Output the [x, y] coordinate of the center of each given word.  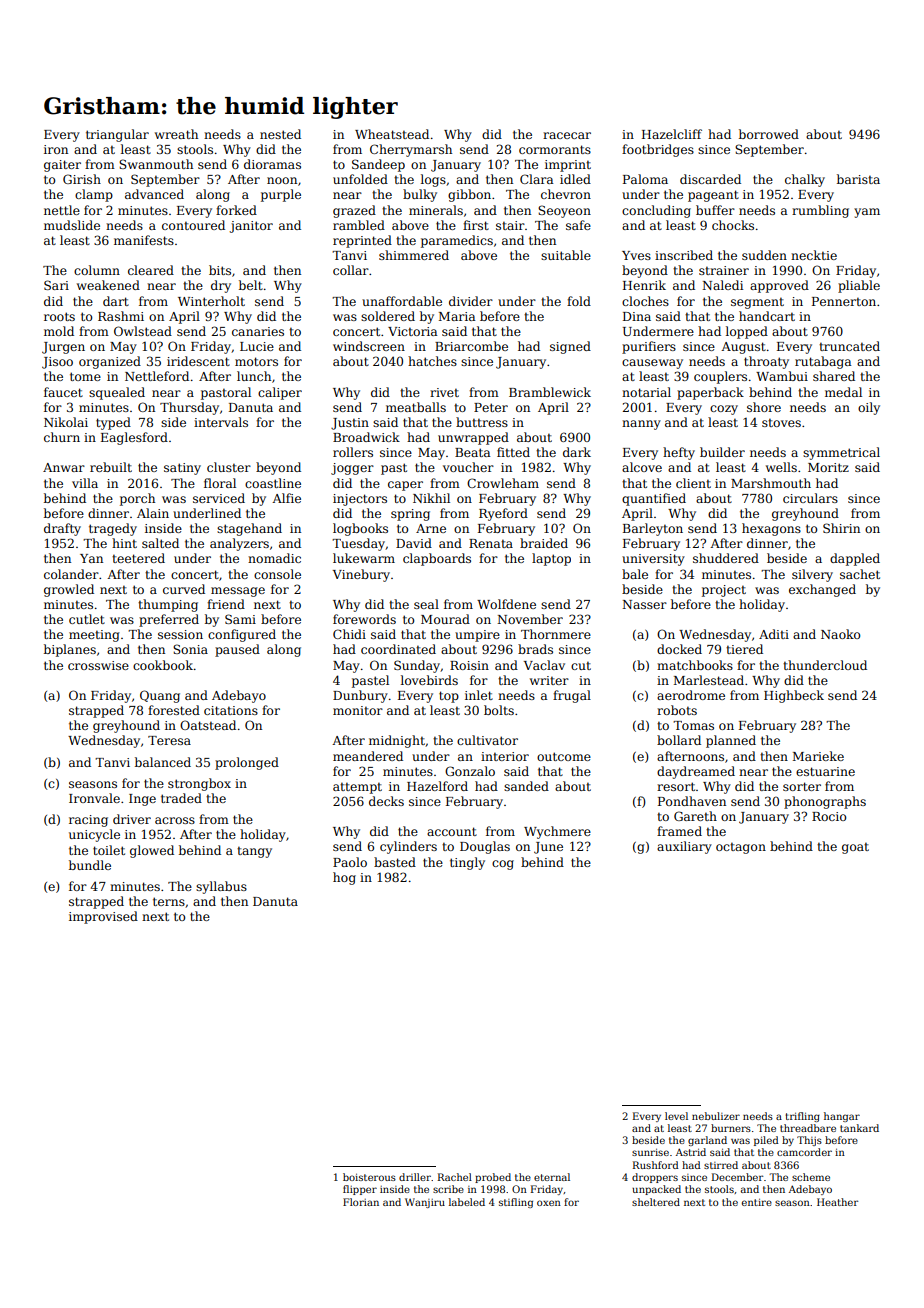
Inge [142, 800]
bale [635, 574]
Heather [837, 1202]
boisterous [369, 1177]
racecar [567, 135]
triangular [117, 135]
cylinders [408, 847]
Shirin [841, 528]
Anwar [64, 467]
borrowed [769, 134]
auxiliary [684, 847]
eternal [552, 1177]
